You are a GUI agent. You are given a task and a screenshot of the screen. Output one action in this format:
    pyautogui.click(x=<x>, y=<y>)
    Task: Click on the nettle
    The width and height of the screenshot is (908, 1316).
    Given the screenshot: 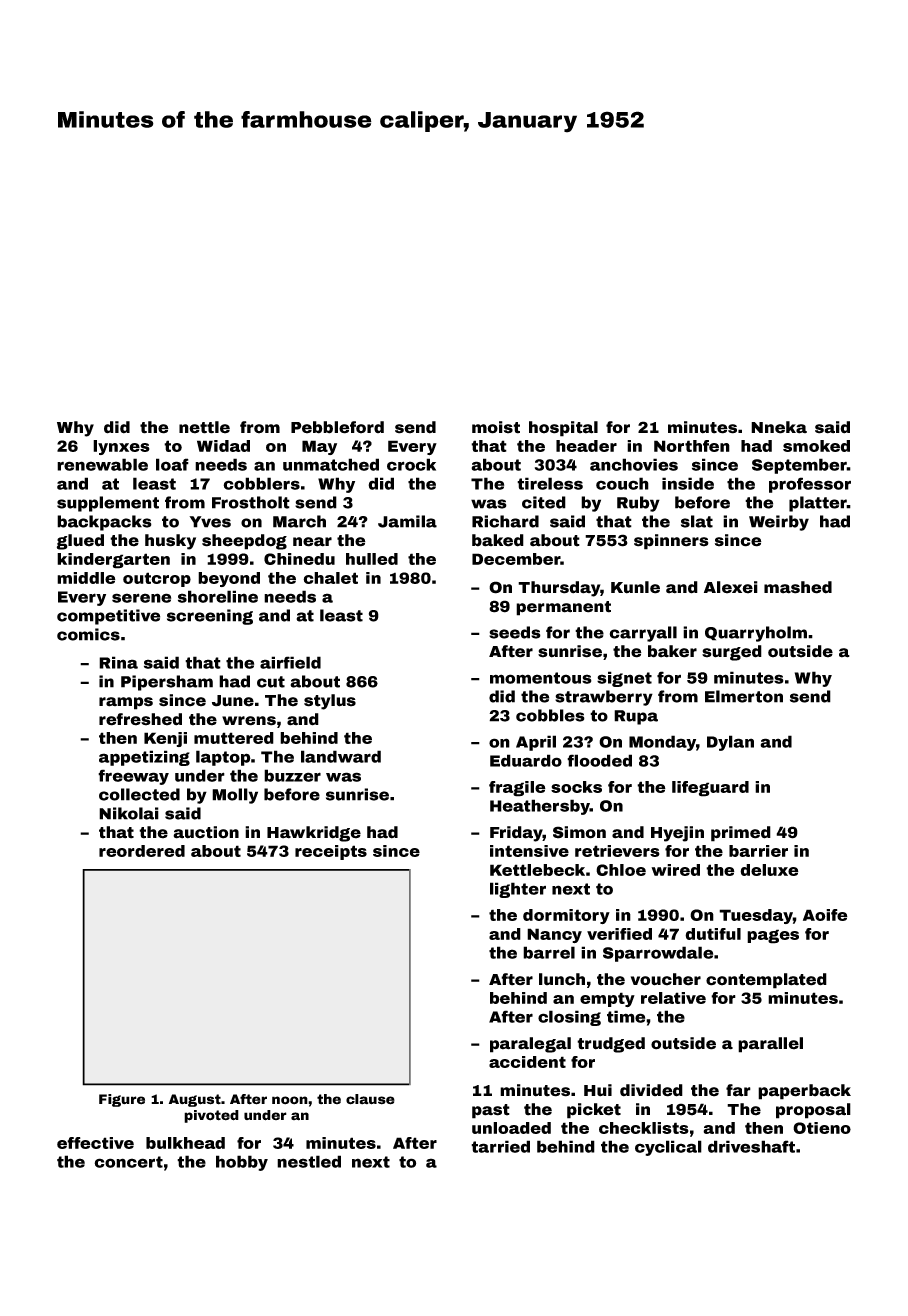 What is the action you would take?
    pyautogui.click(x=204, y=427)
